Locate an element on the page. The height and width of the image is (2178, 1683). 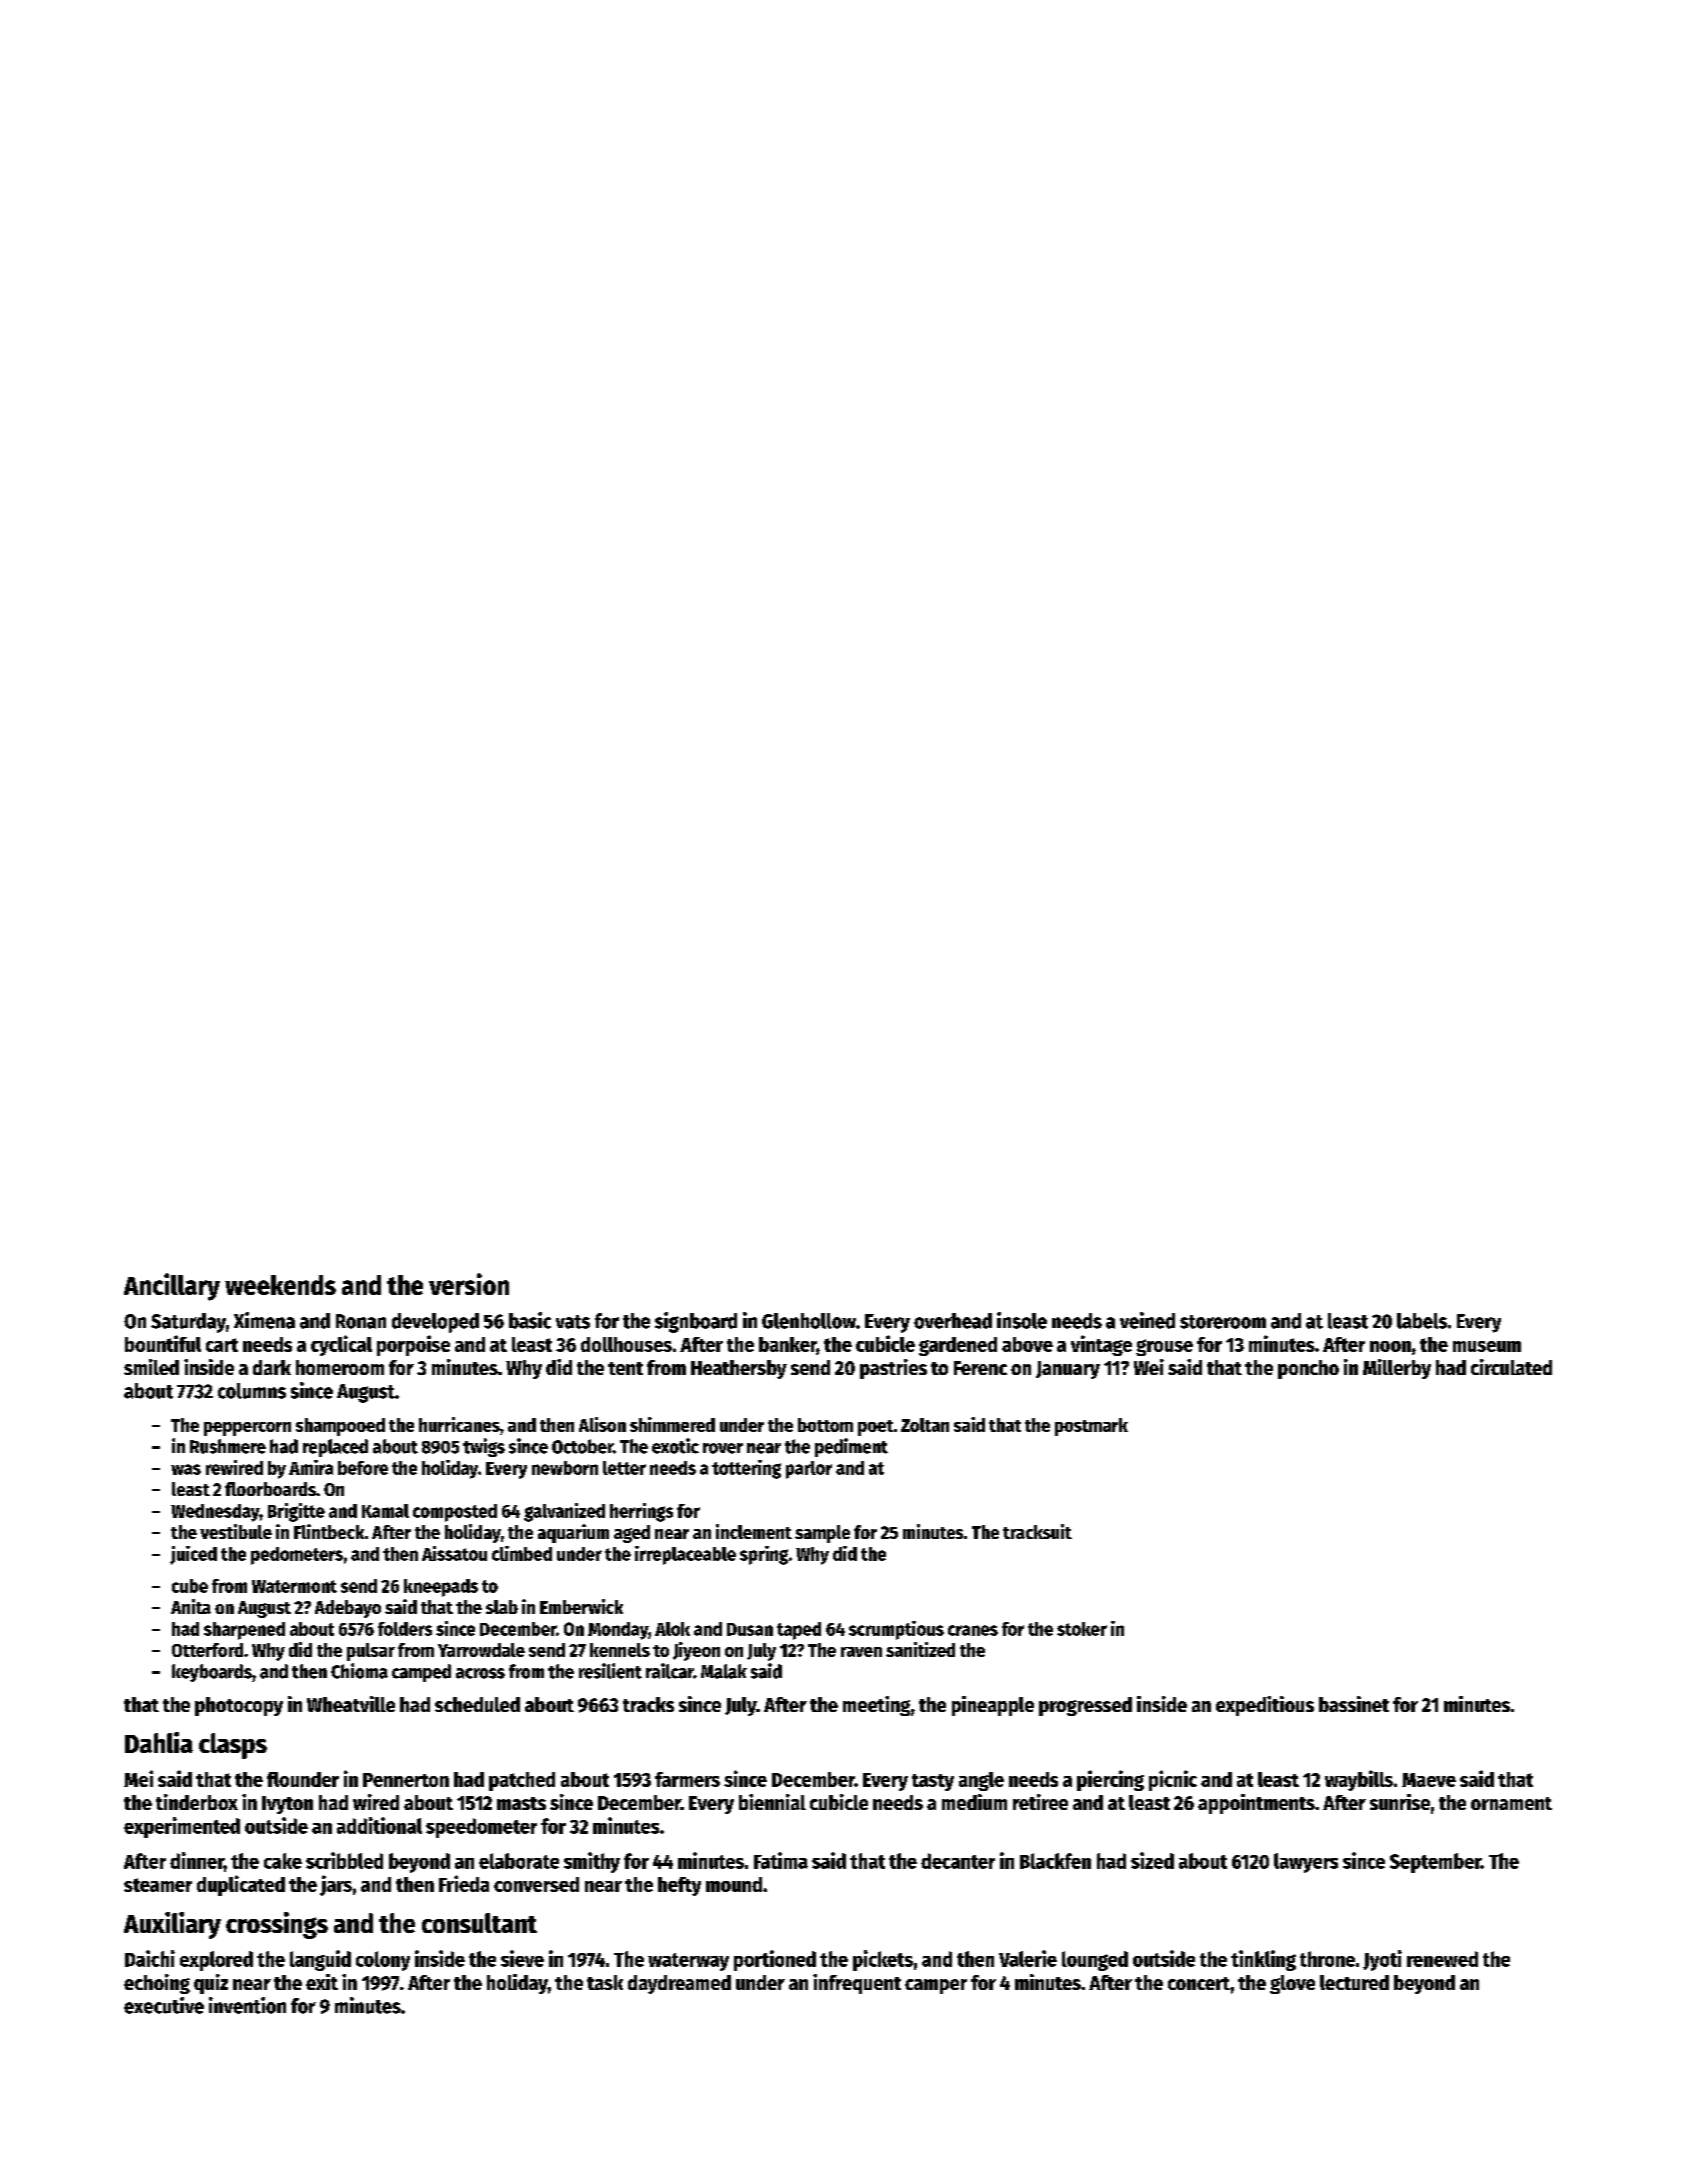
labels is located at coordinates (1422, 1321).
